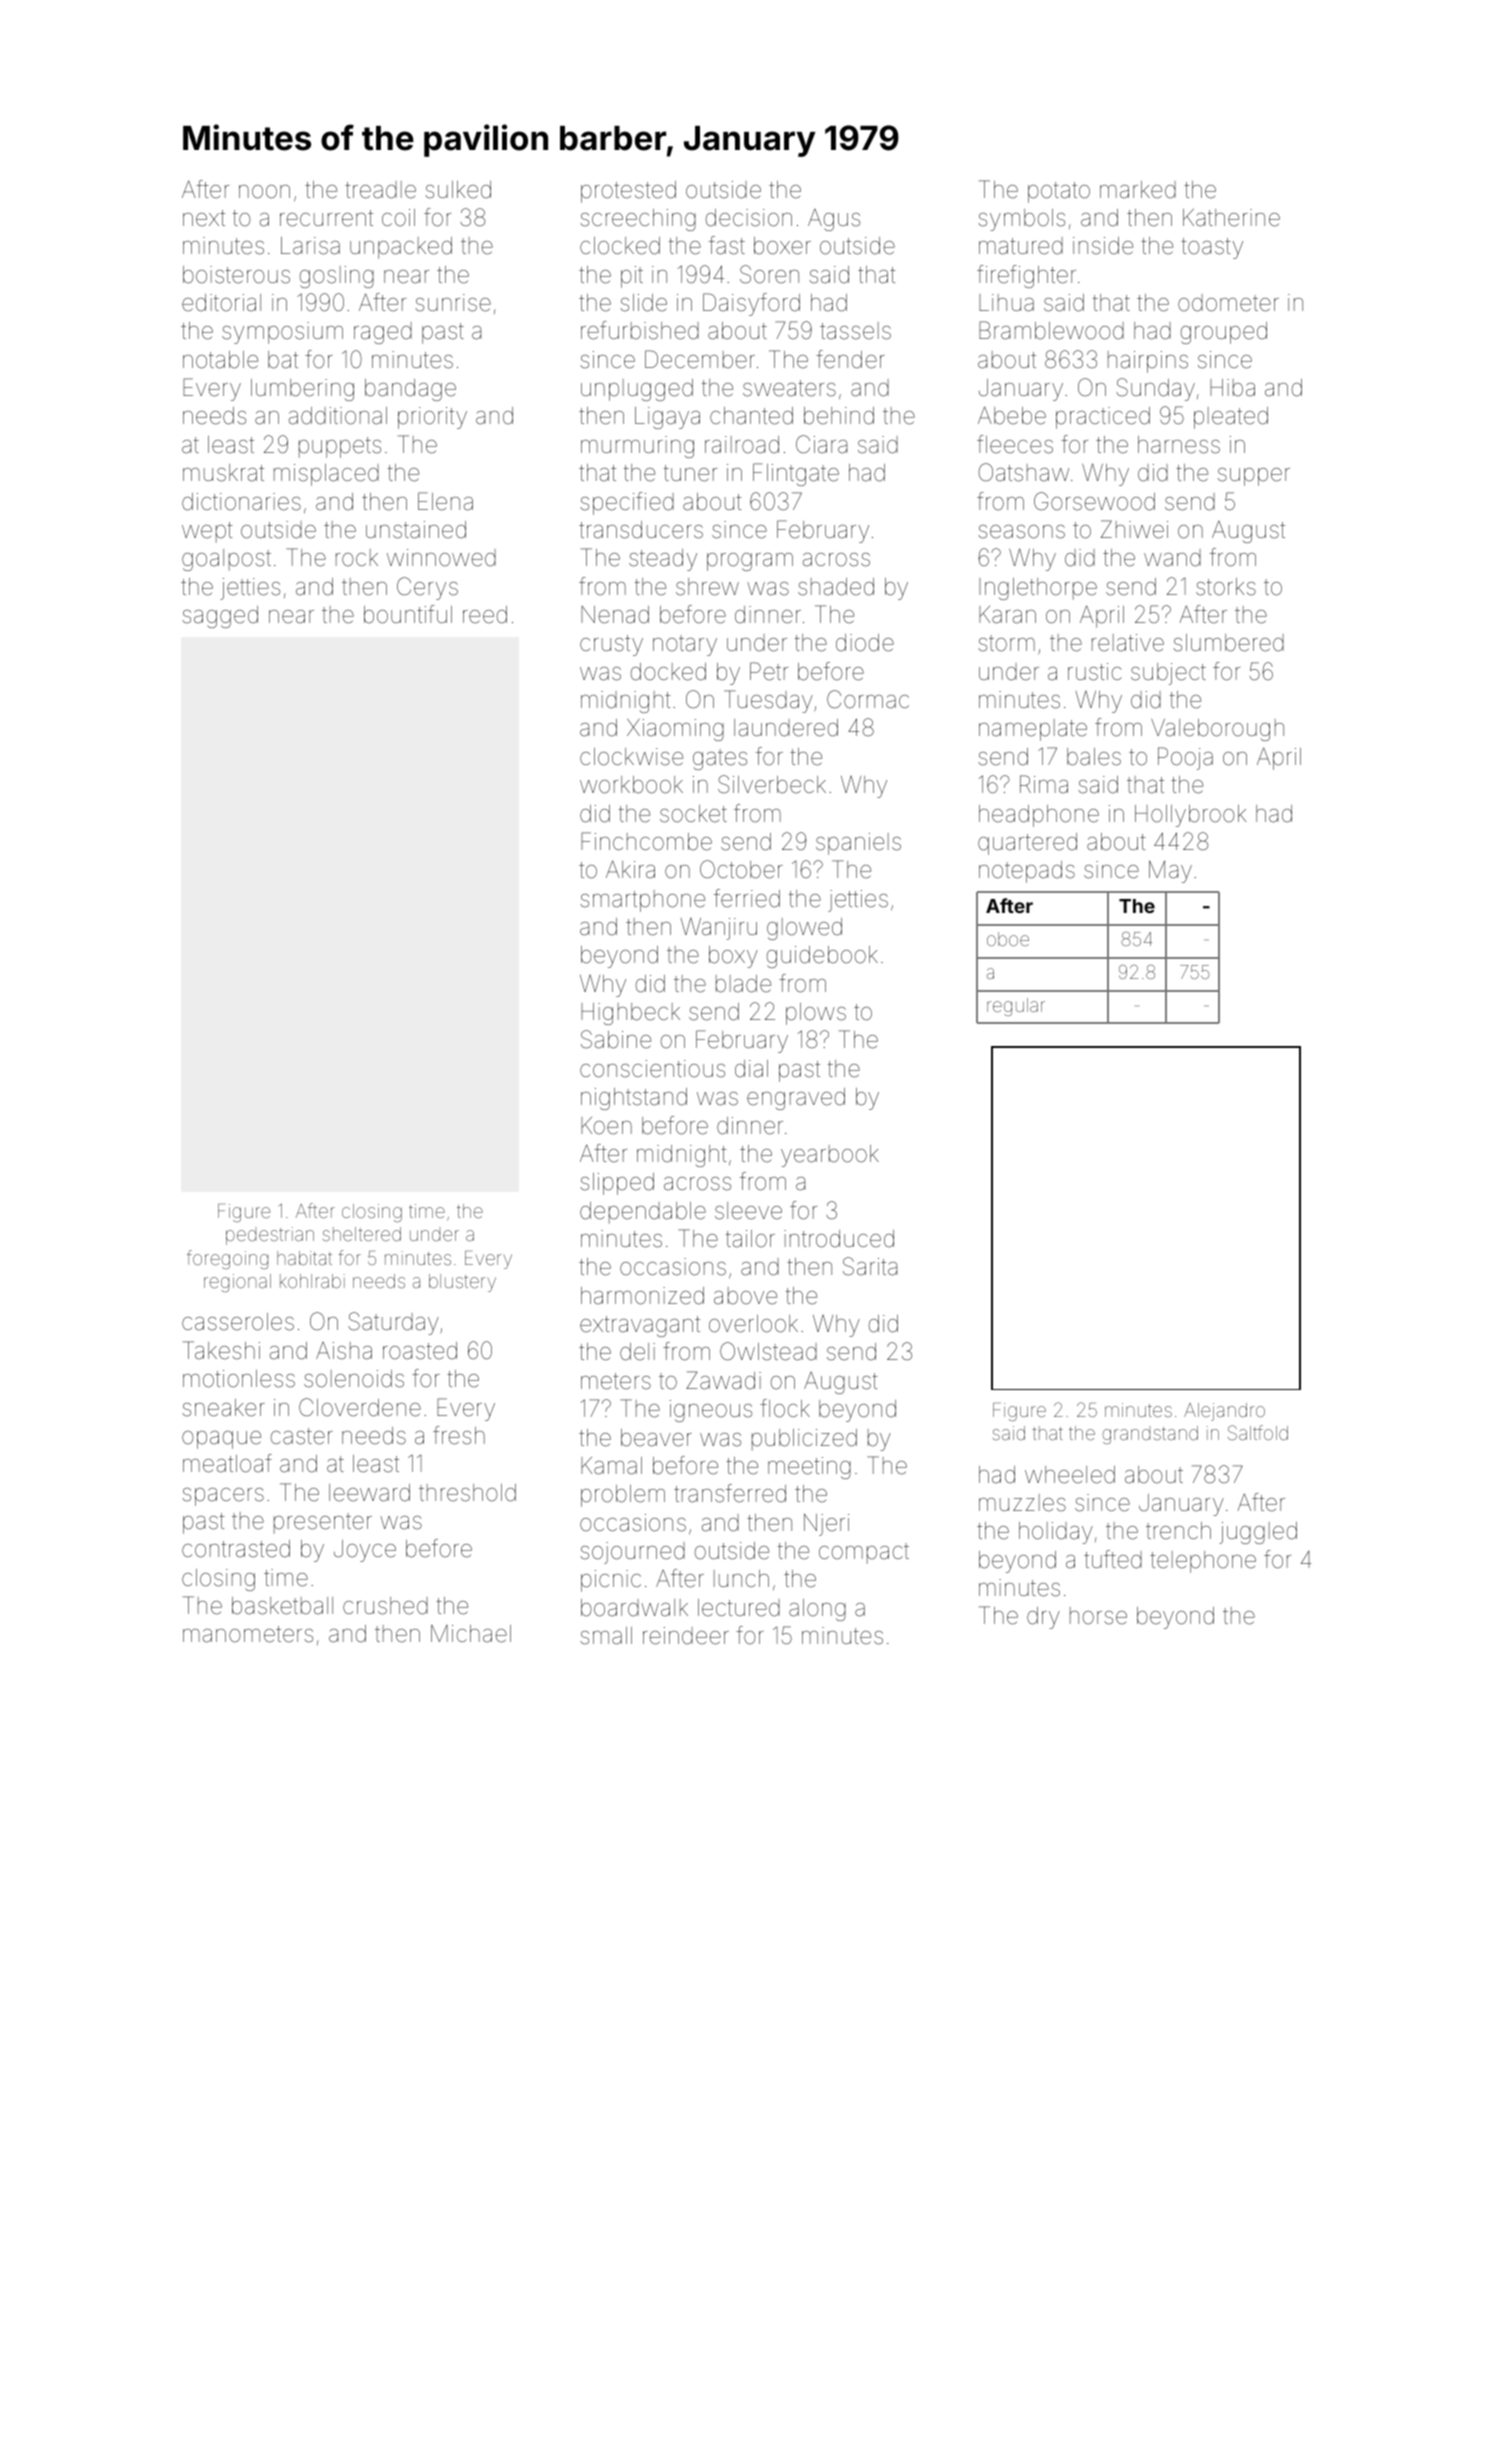 This image has height=2464, width=1496. Describe the element at coordinates (204, 218) in the image. I see `next` at that location.
